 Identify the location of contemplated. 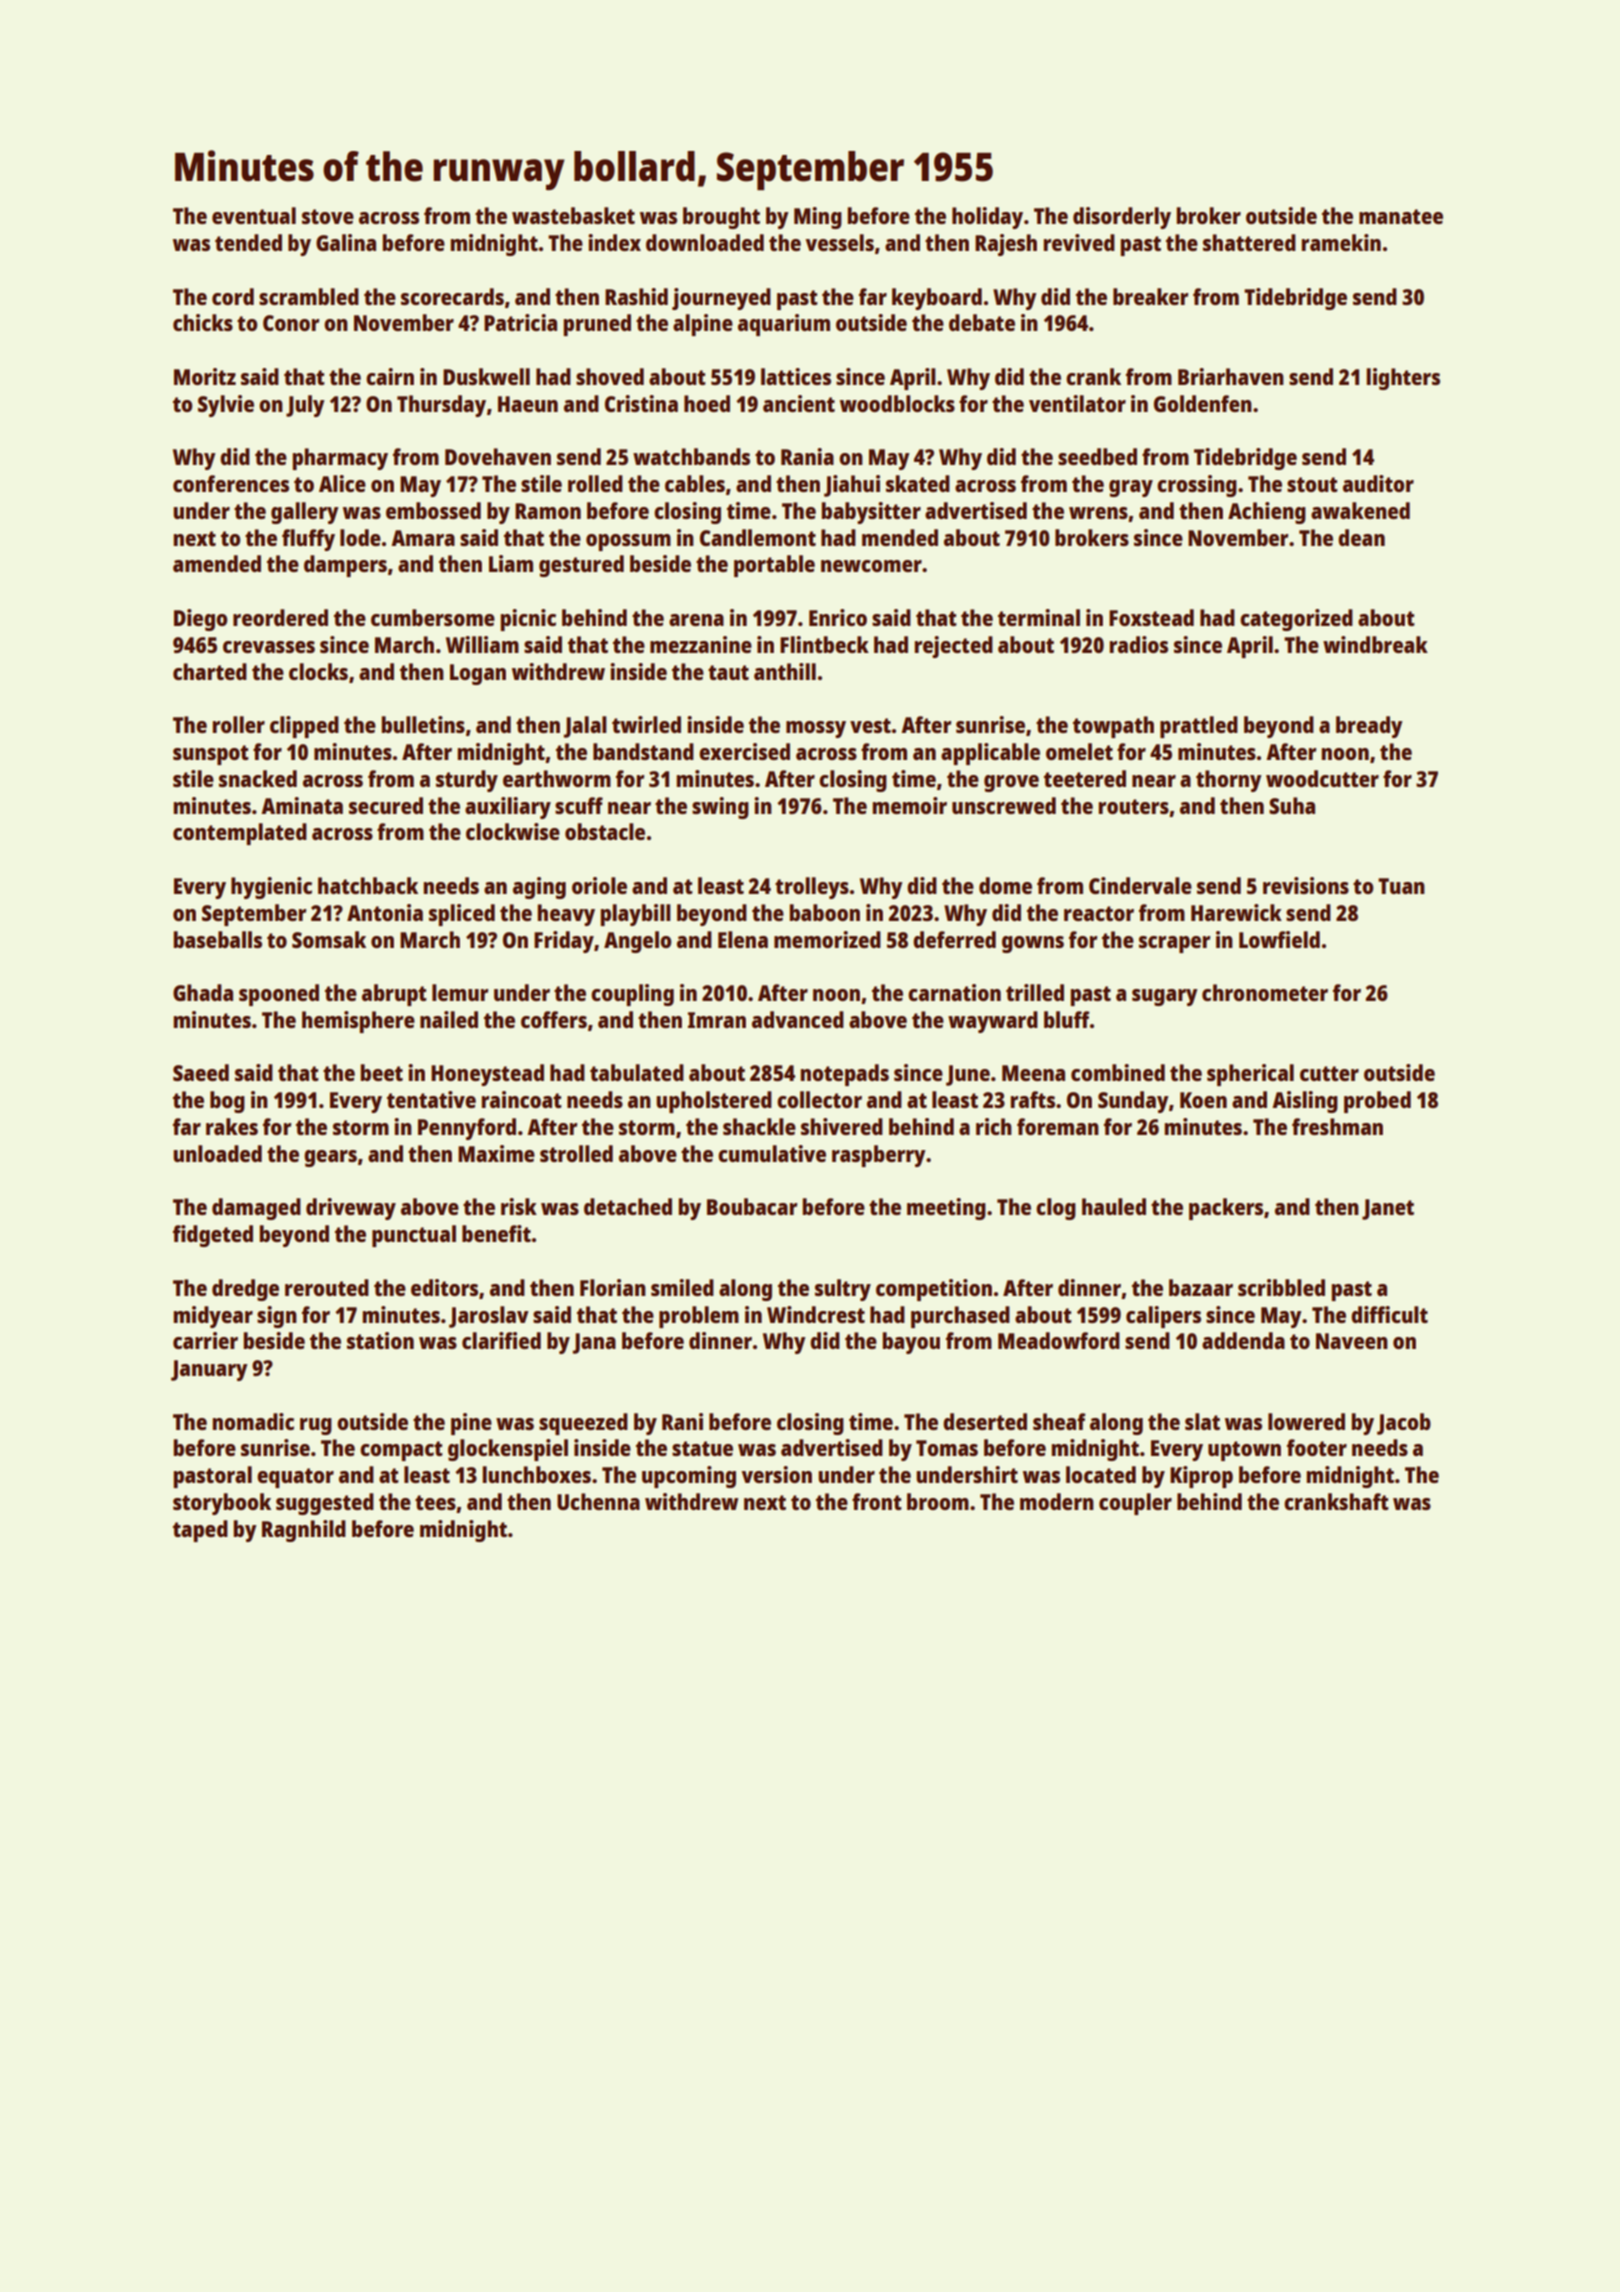
(240, 834).
